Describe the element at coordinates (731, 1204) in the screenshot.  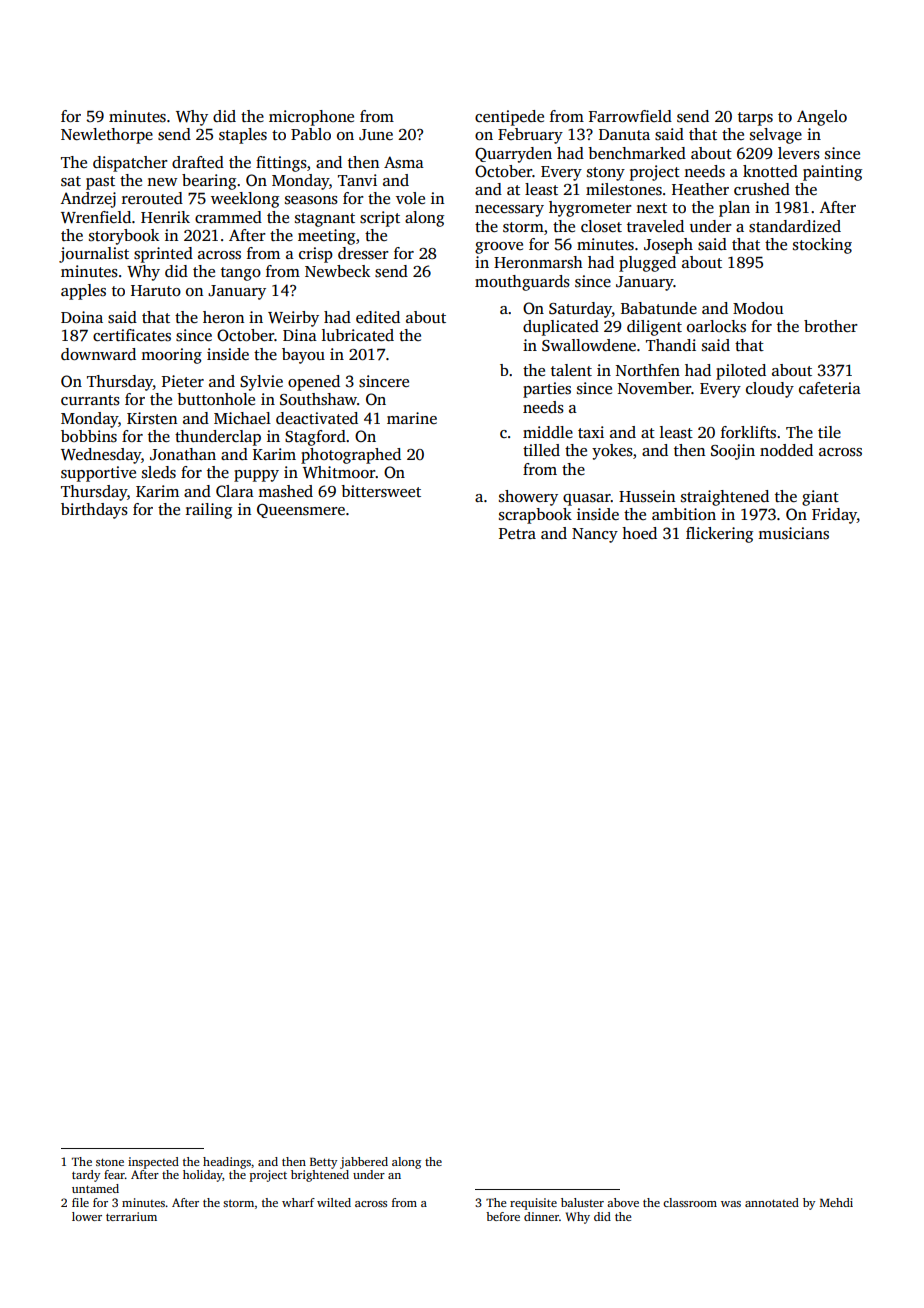
I see `was` at that location.
